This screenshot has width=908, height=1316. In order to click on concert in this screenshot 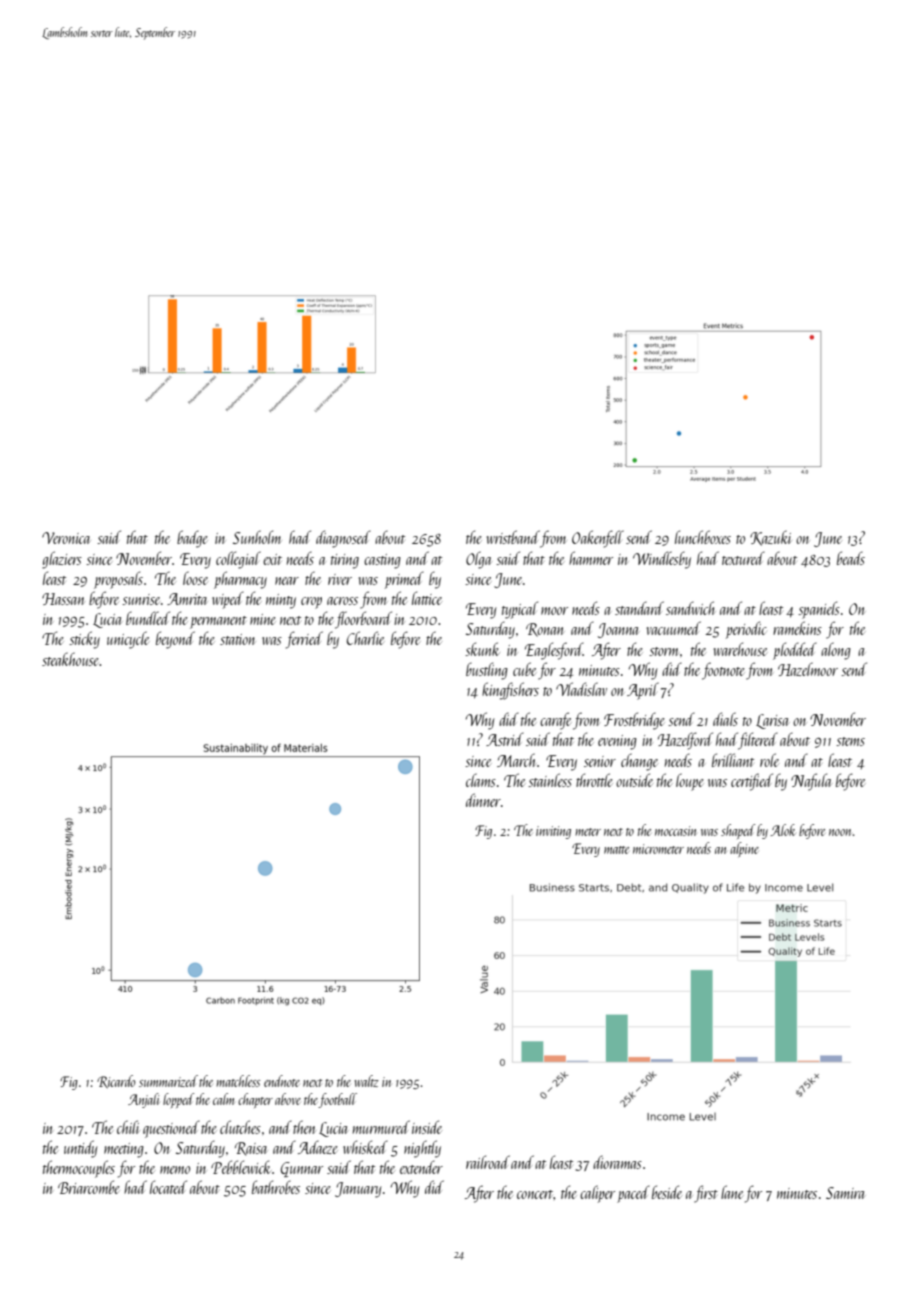, I will do `click(535, 1194)`.
